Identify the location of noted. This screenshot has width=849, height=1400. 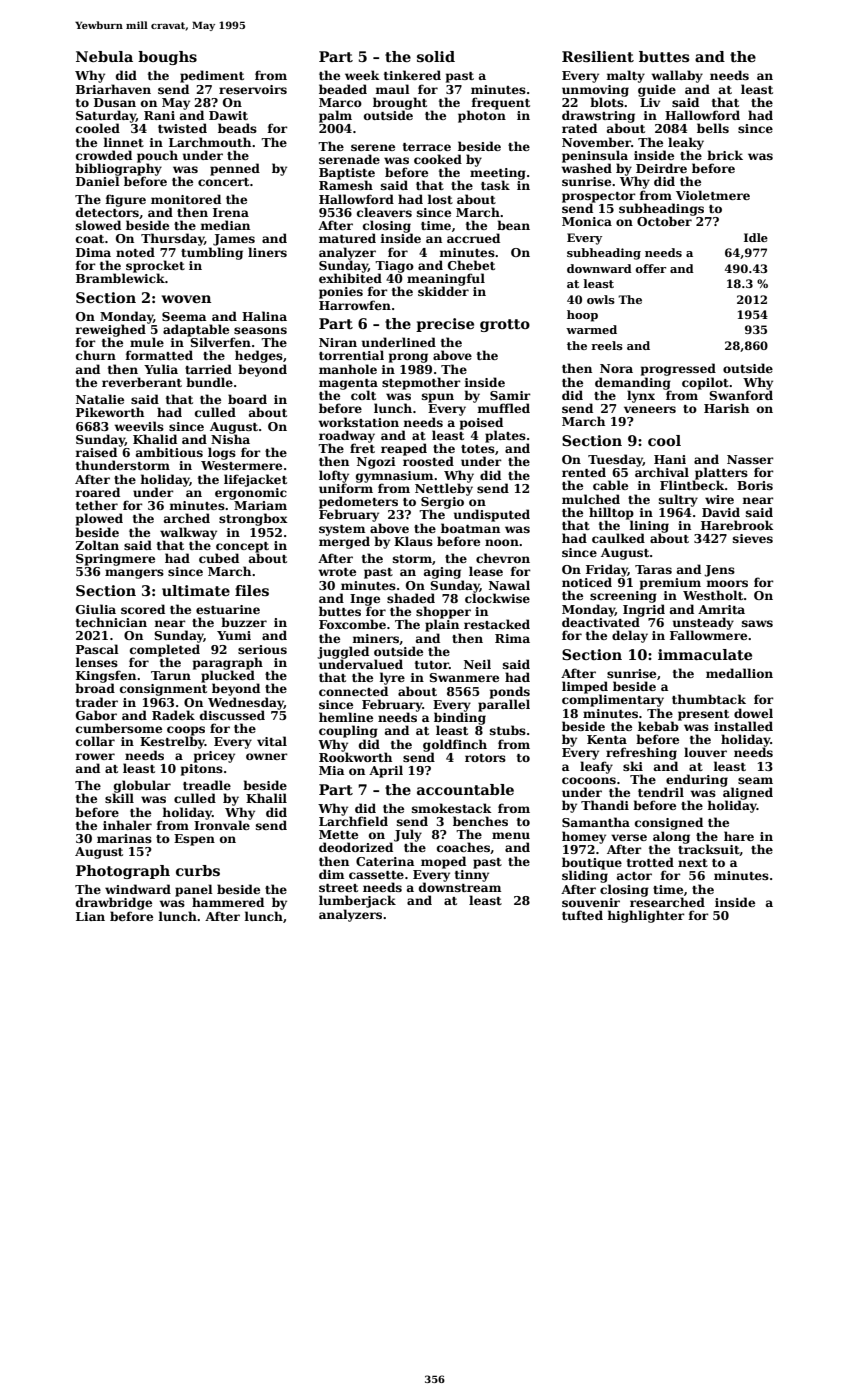
(135, 252).
